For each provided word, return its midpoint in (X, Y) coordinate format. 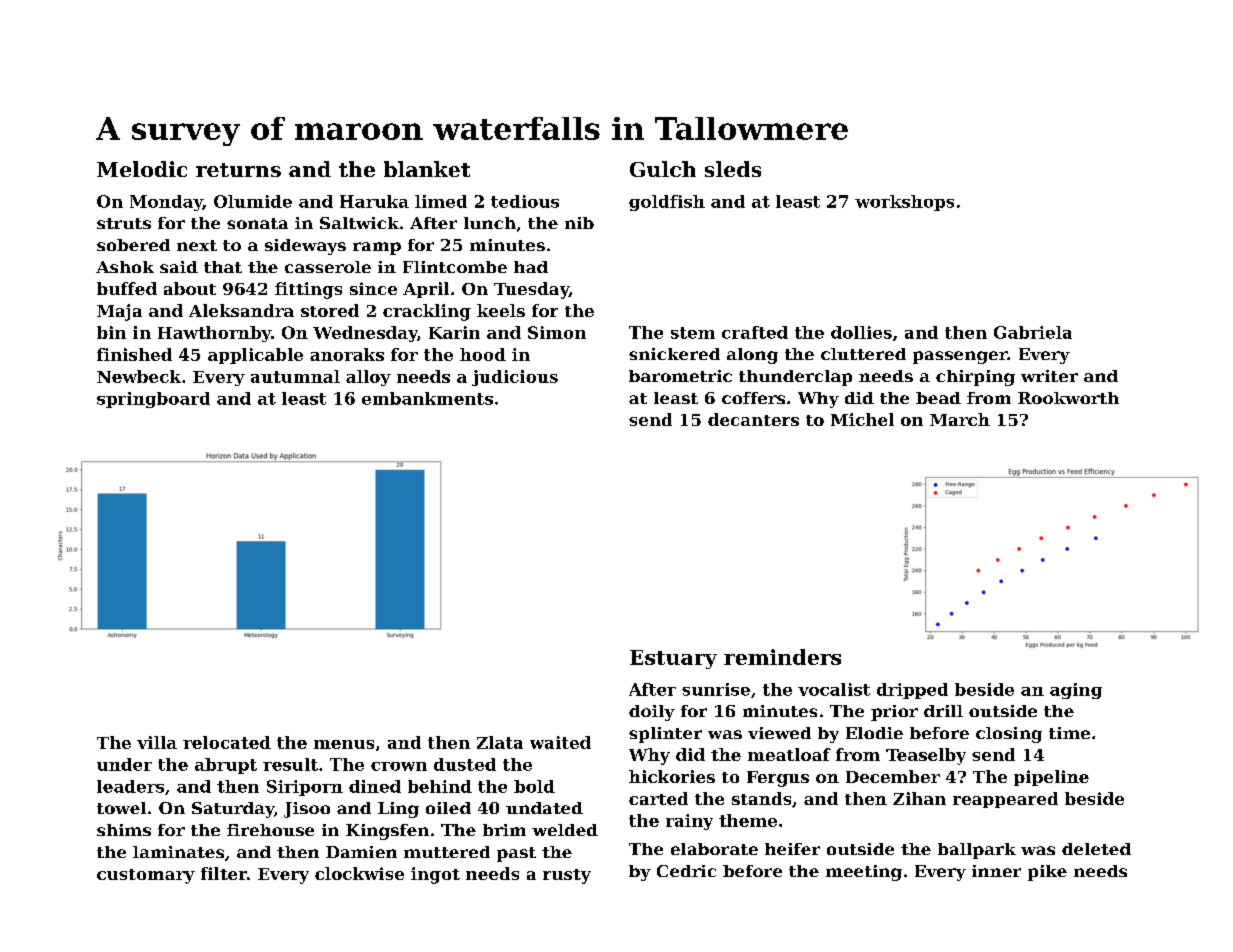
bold (534, 786)
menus (344, 744)
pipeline (1051, 778)
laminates (178, 852)
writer (1049, 376)
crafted (755, 332)
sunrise (716, 689)
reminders (782, 657)
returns (238, 170)
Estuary (673, 659)
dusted (465, 764)
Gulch (663, 169)
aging (1076, 691)
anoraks (347, 354)
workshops (904, 203)
